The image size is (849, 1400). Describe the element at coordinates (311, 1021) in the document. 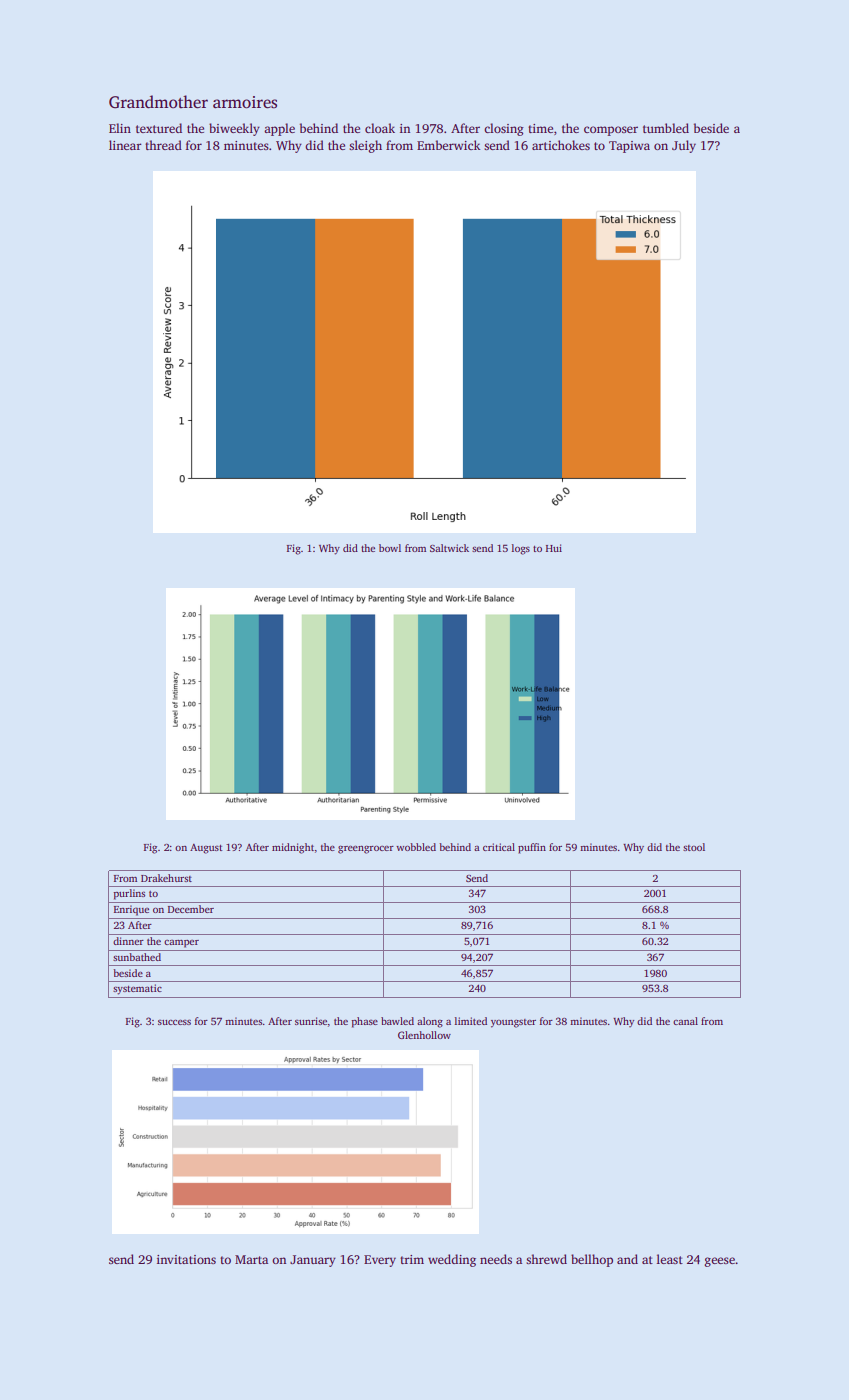

I see `sunrise` at that location.
